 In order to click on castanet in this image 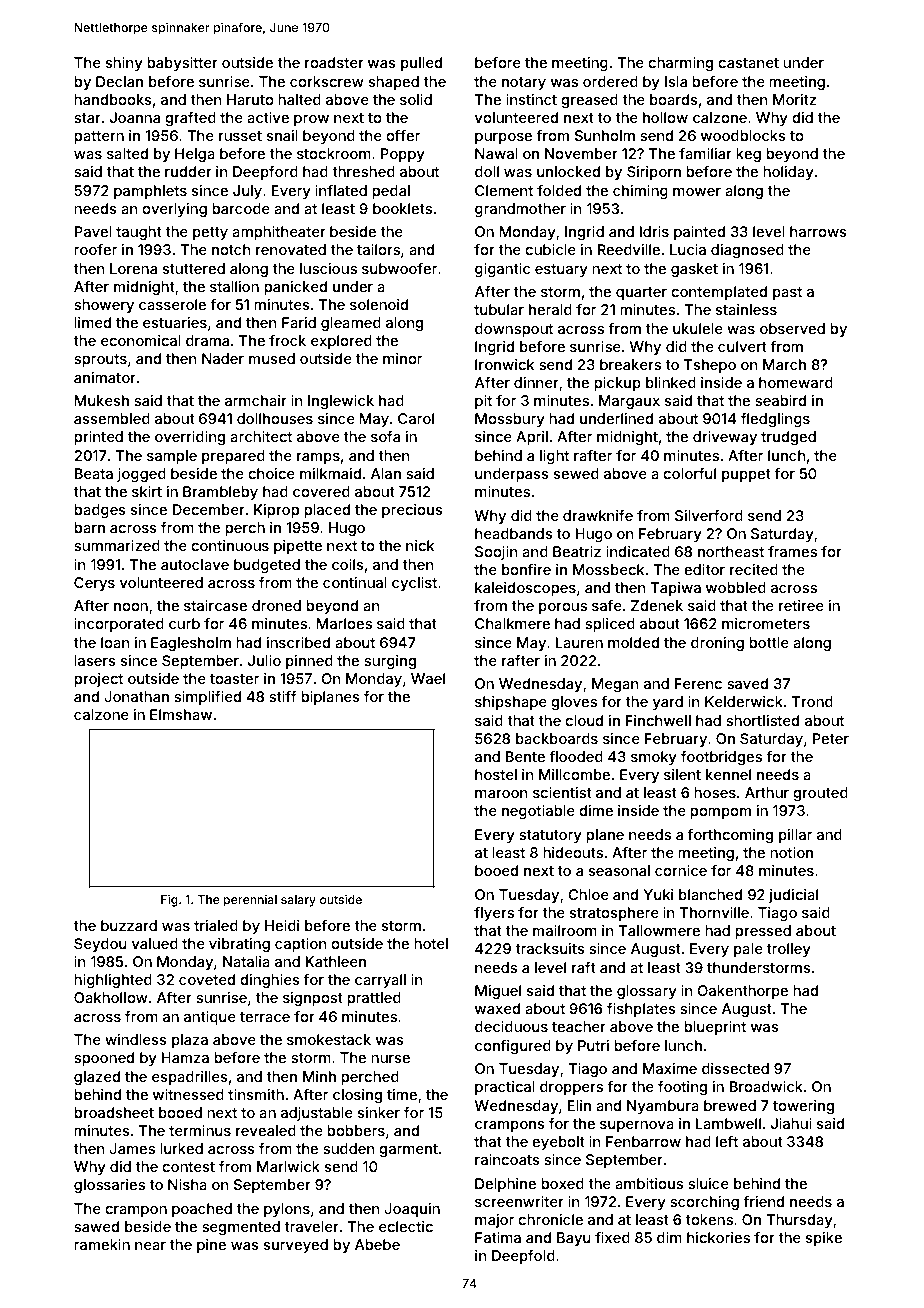, I will do `click(748, 63)`.
